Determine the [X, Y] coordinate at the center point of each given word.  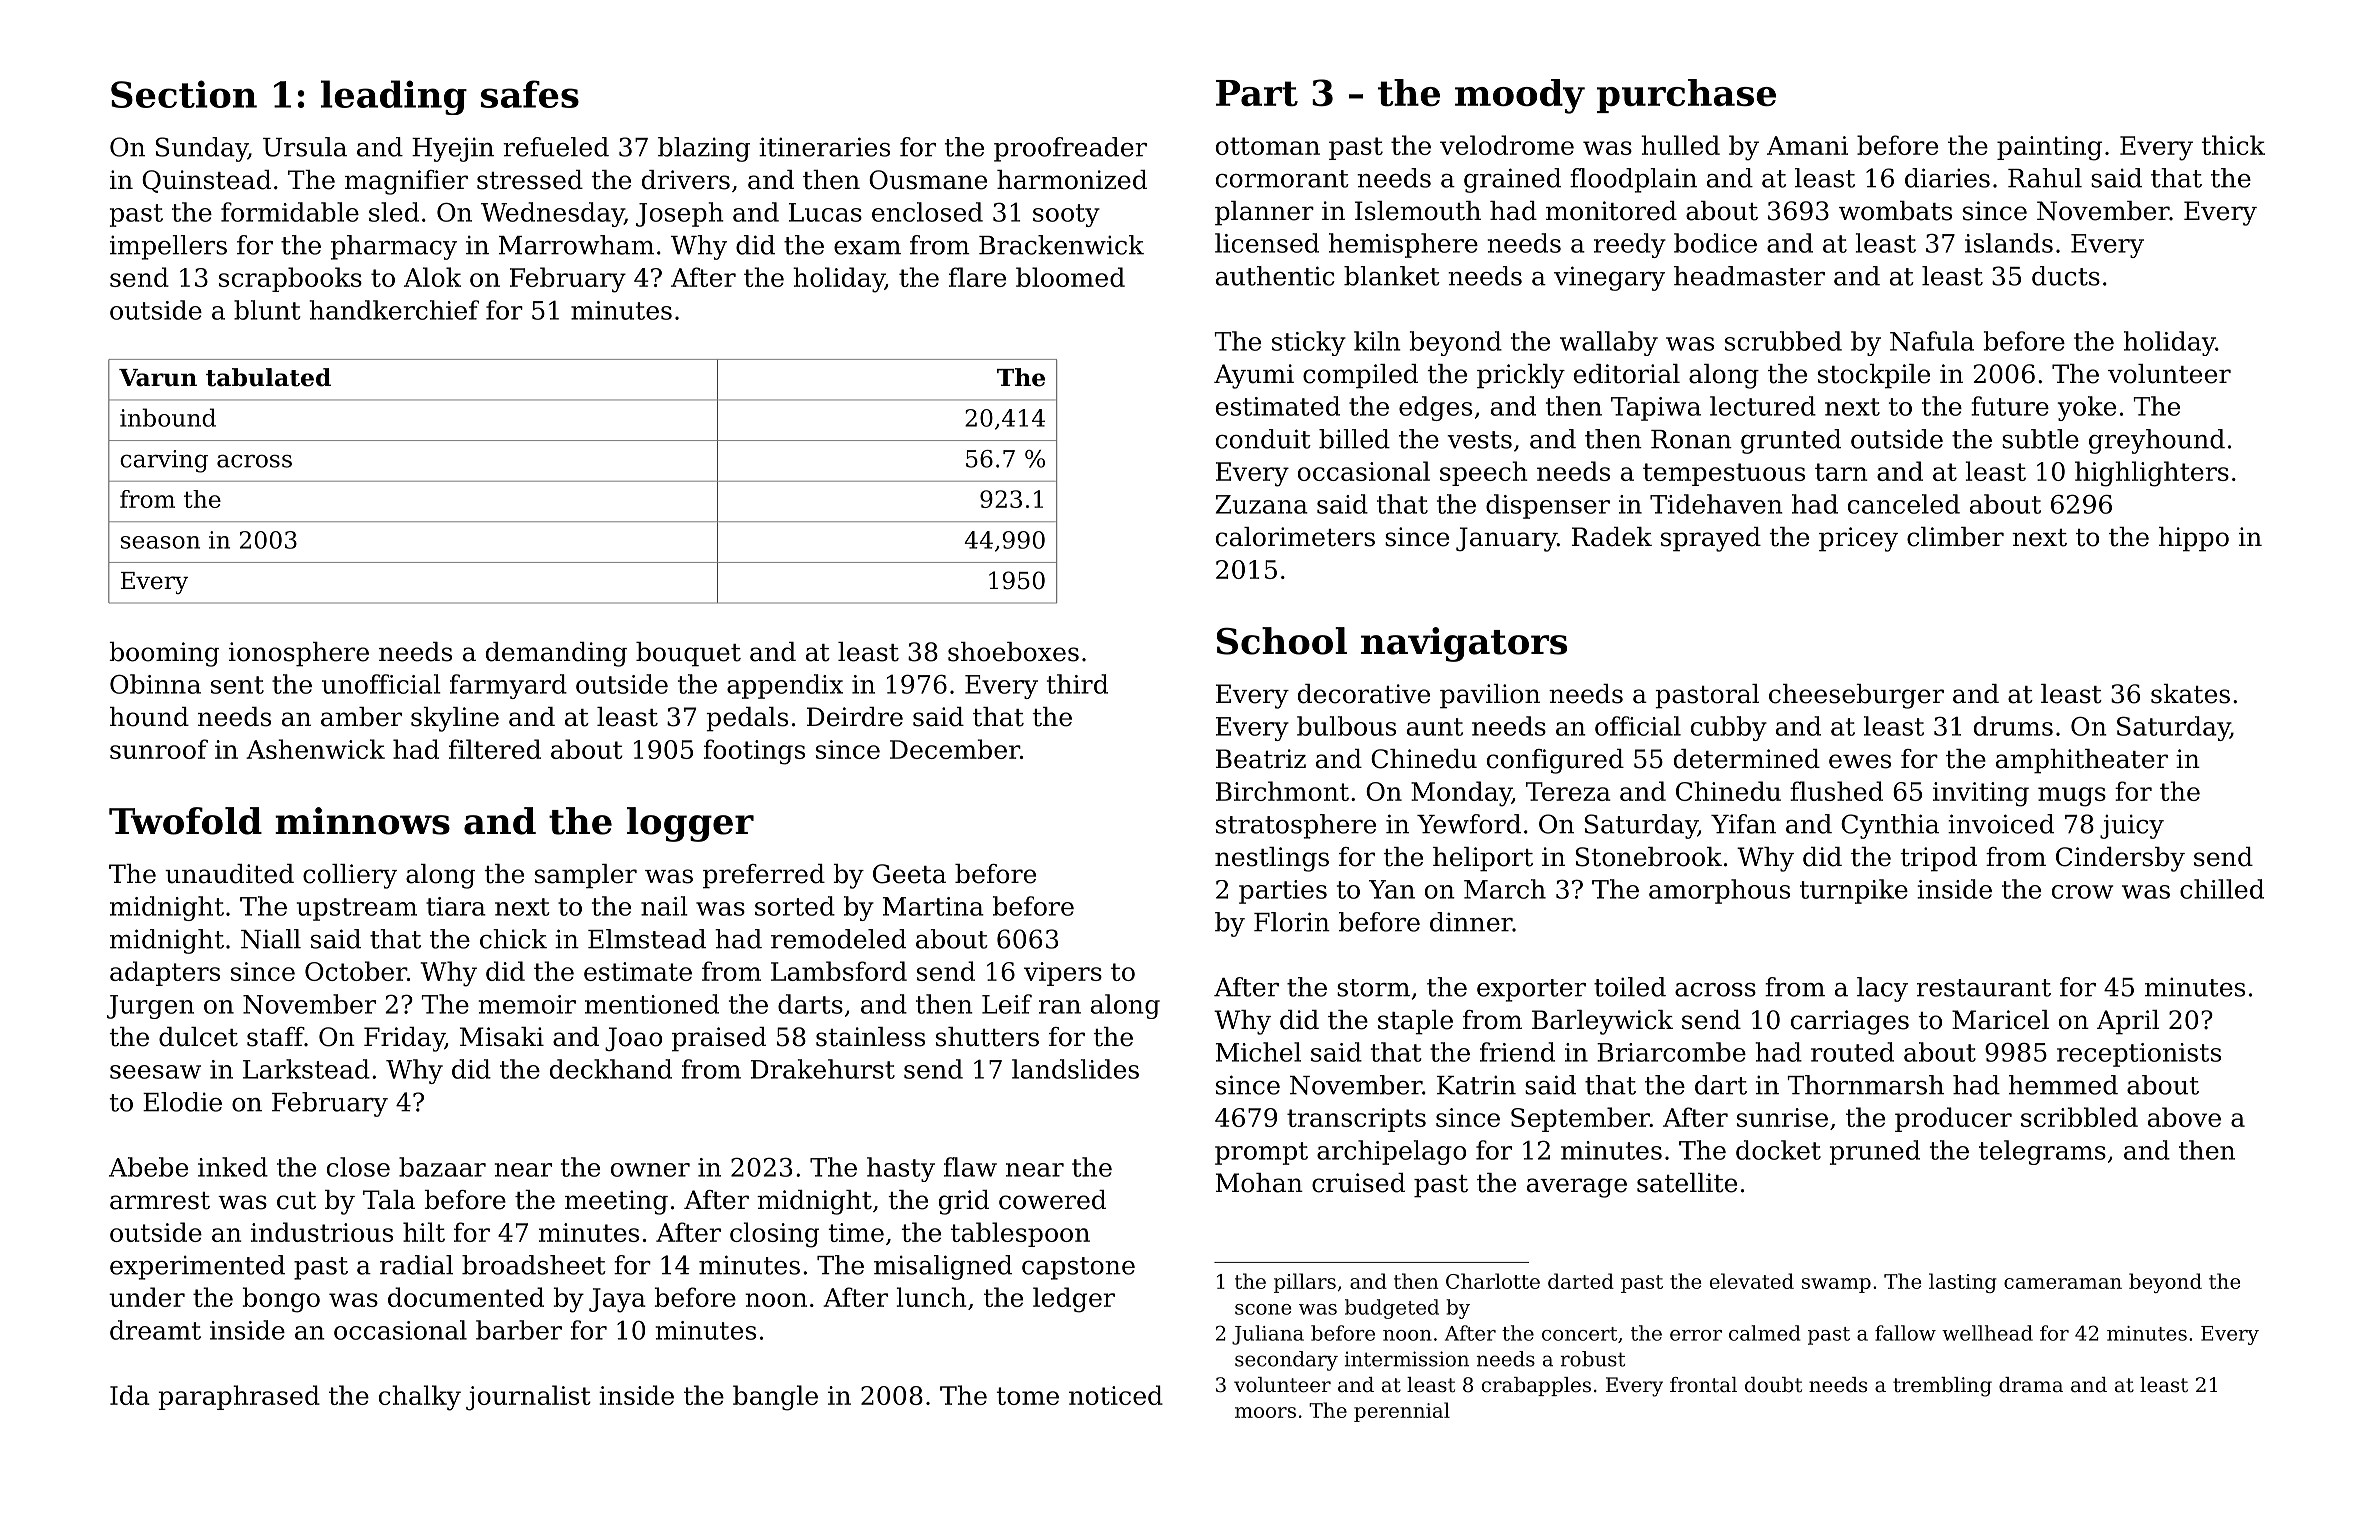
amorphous [1719, 891]
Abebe [148, 1167]
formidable [290, 212]
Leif [1007, 1004]
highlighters [2152, 474]
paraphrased [239, 1397]
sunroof [159, 749]
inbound [168, 417]
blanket [1392, 276]
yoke [2087, 408]
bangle [775, 1398]
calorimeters [1295, 537]
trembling [1942, 1387]
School [1282, 641]
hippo [2194, 539]
